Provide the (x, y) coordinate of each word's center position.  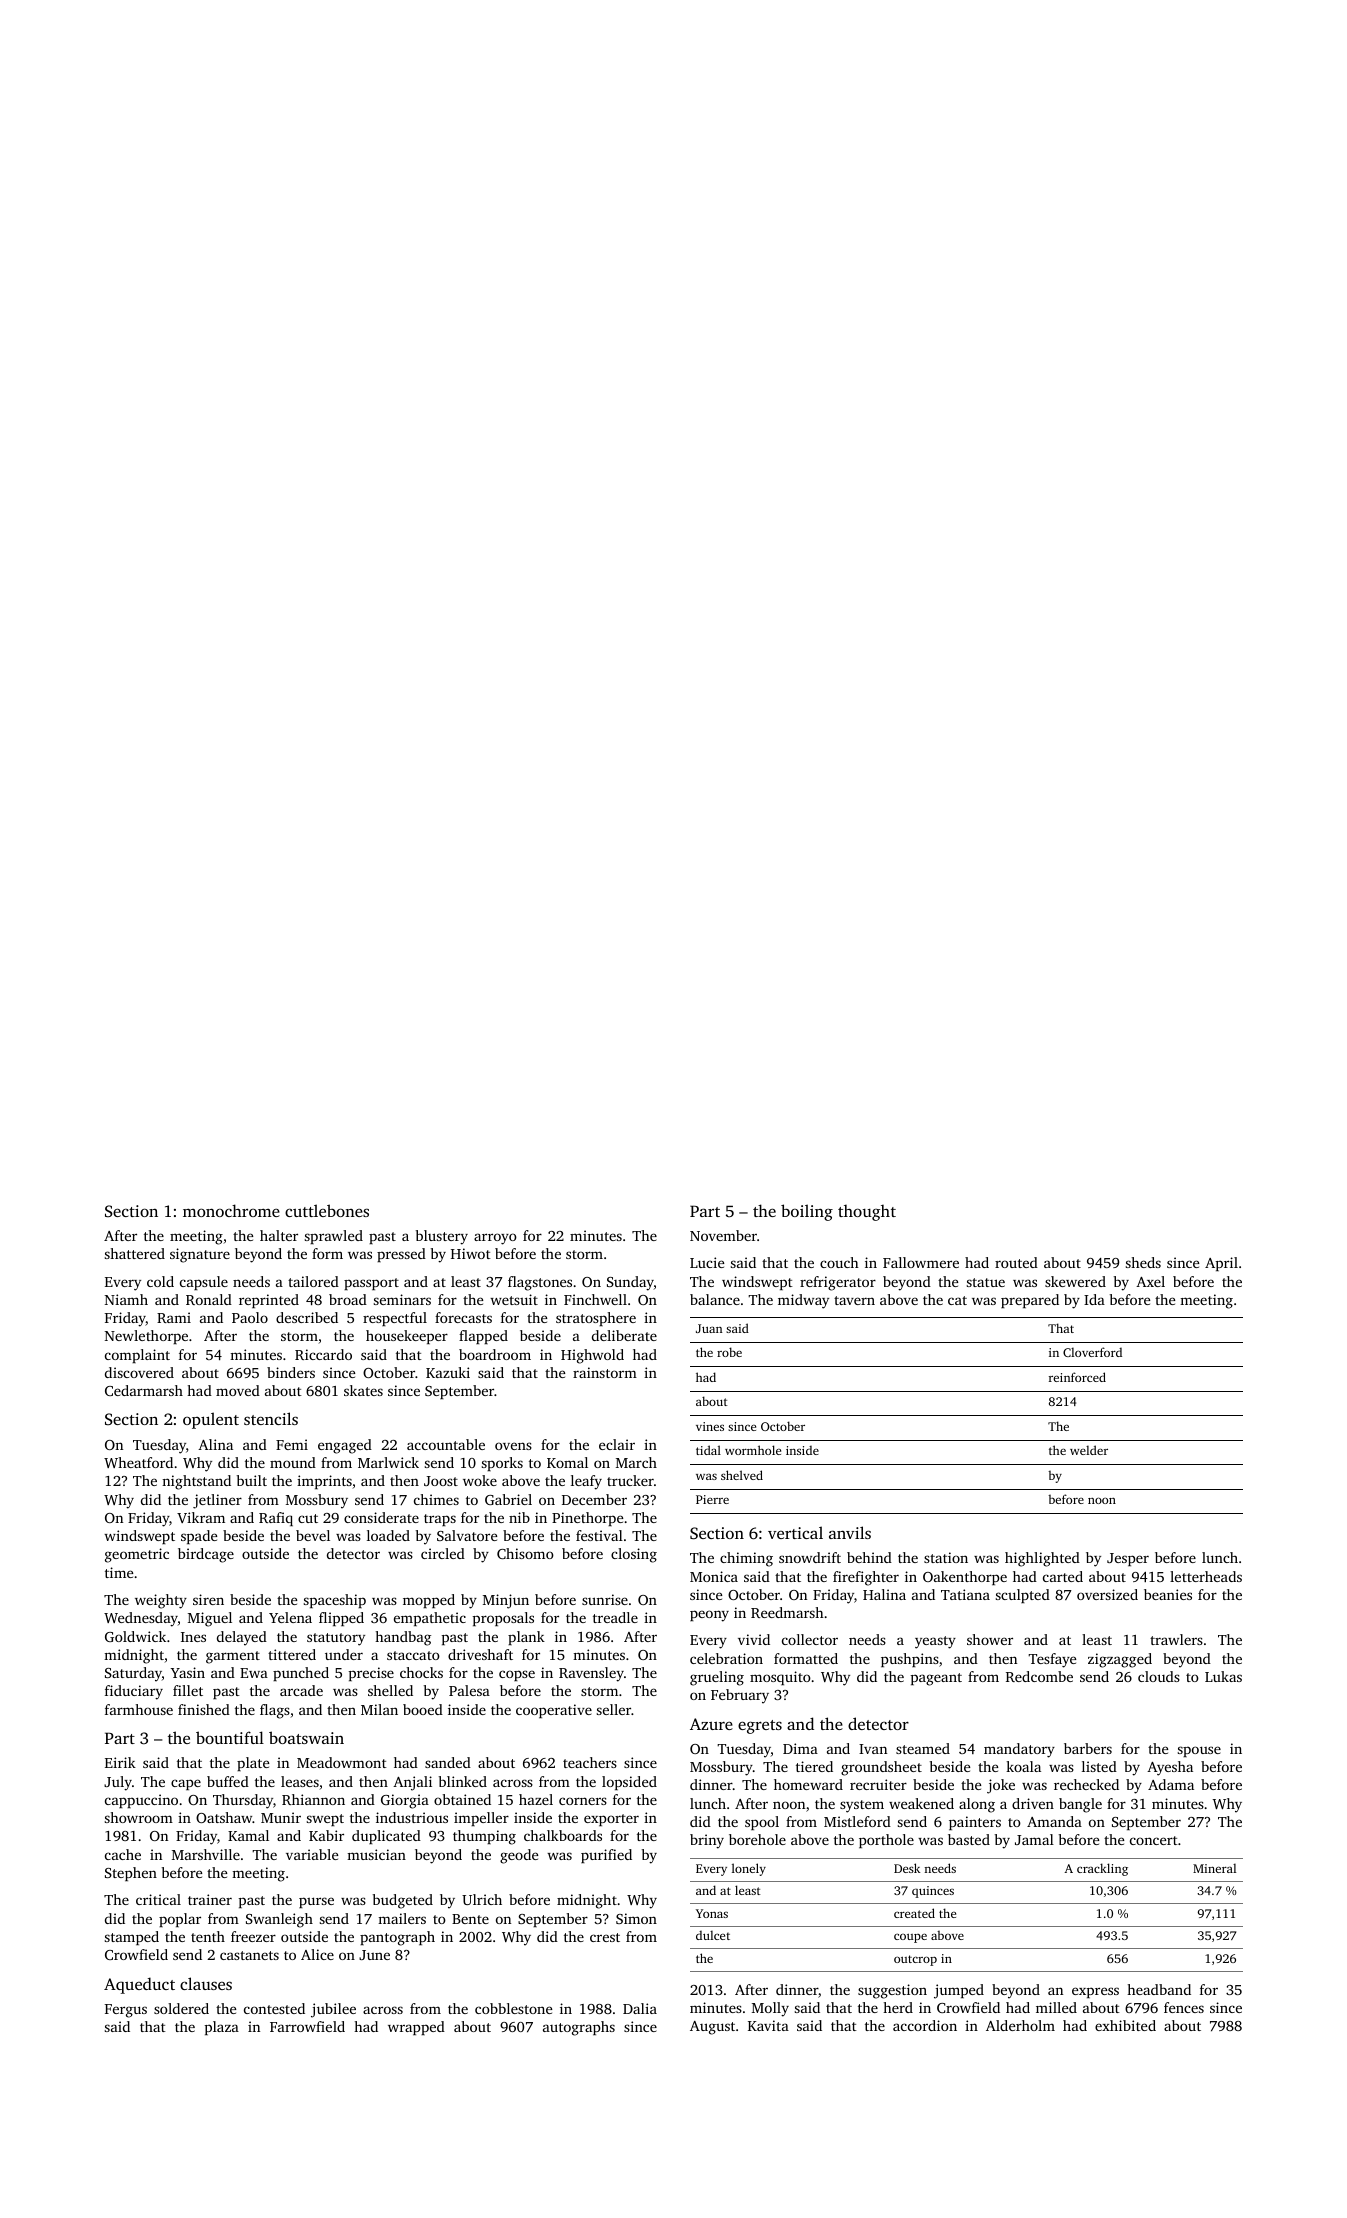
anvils (850, 1532)
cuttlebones (327, 1210)
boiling (807, 1212)
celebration (726, 1658)
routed (1016, 1262)
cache (123, 1854)
